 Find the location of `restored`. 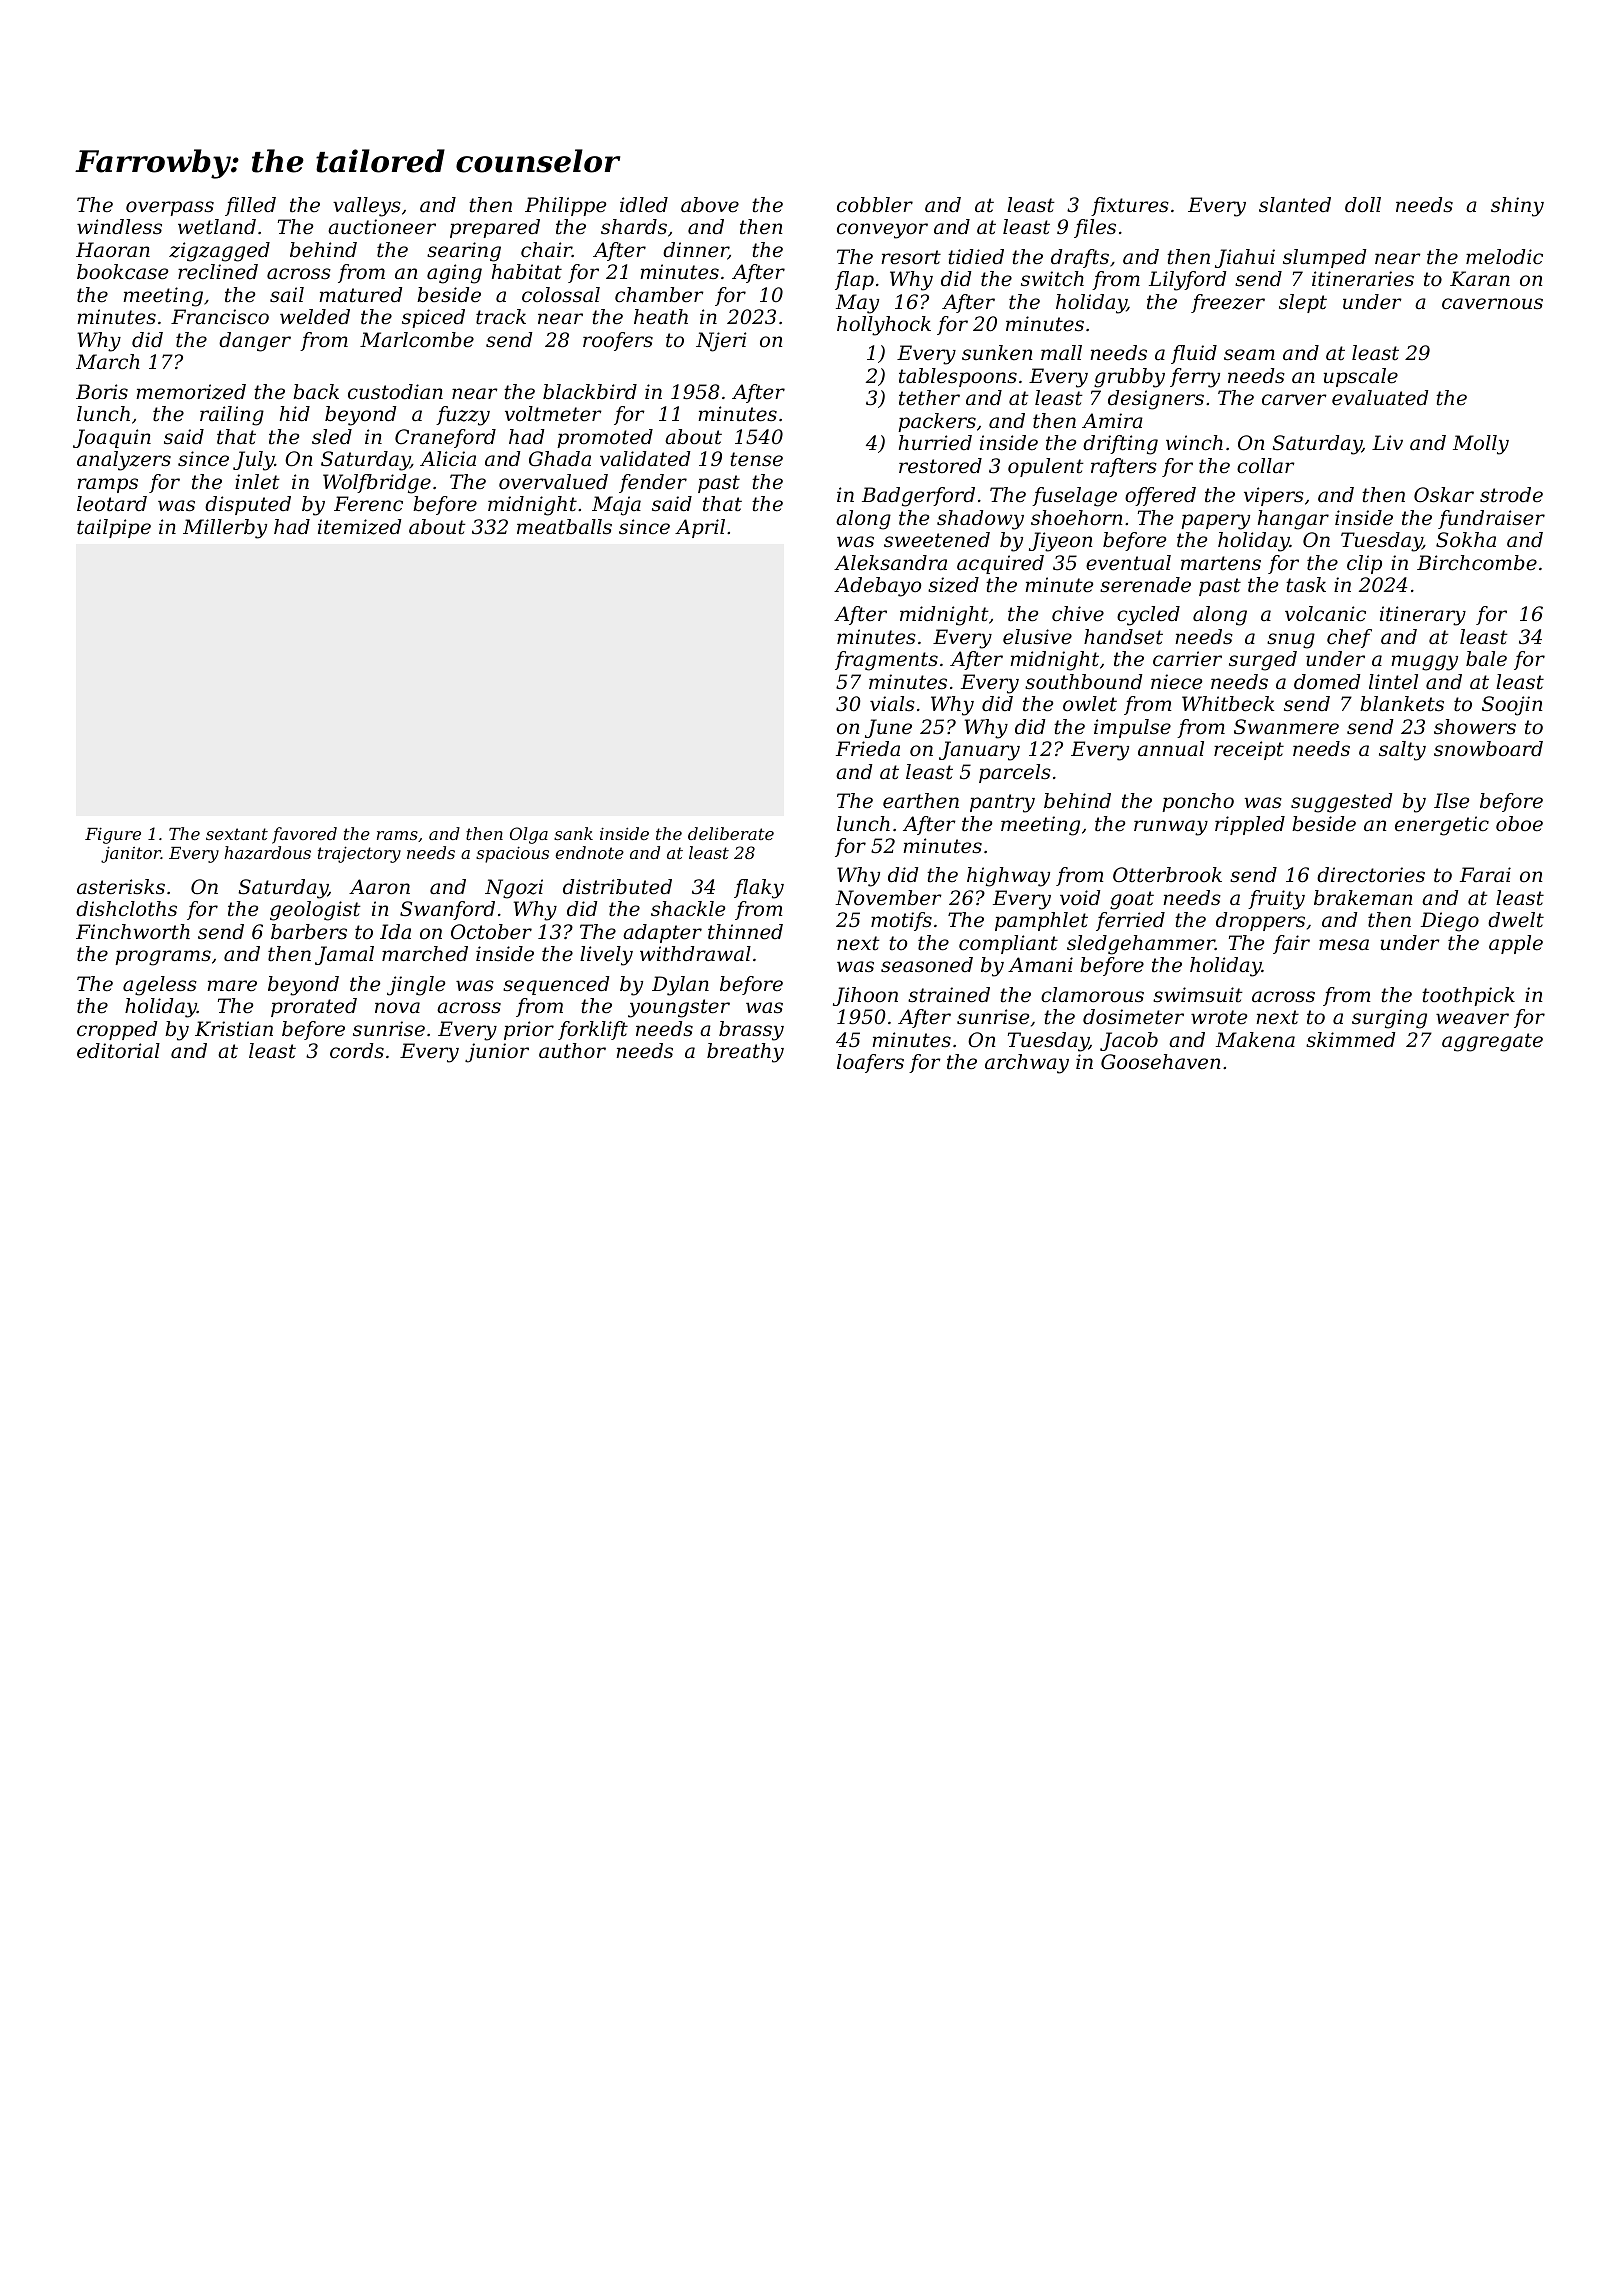

restored is located at coordinates (940, 466).
